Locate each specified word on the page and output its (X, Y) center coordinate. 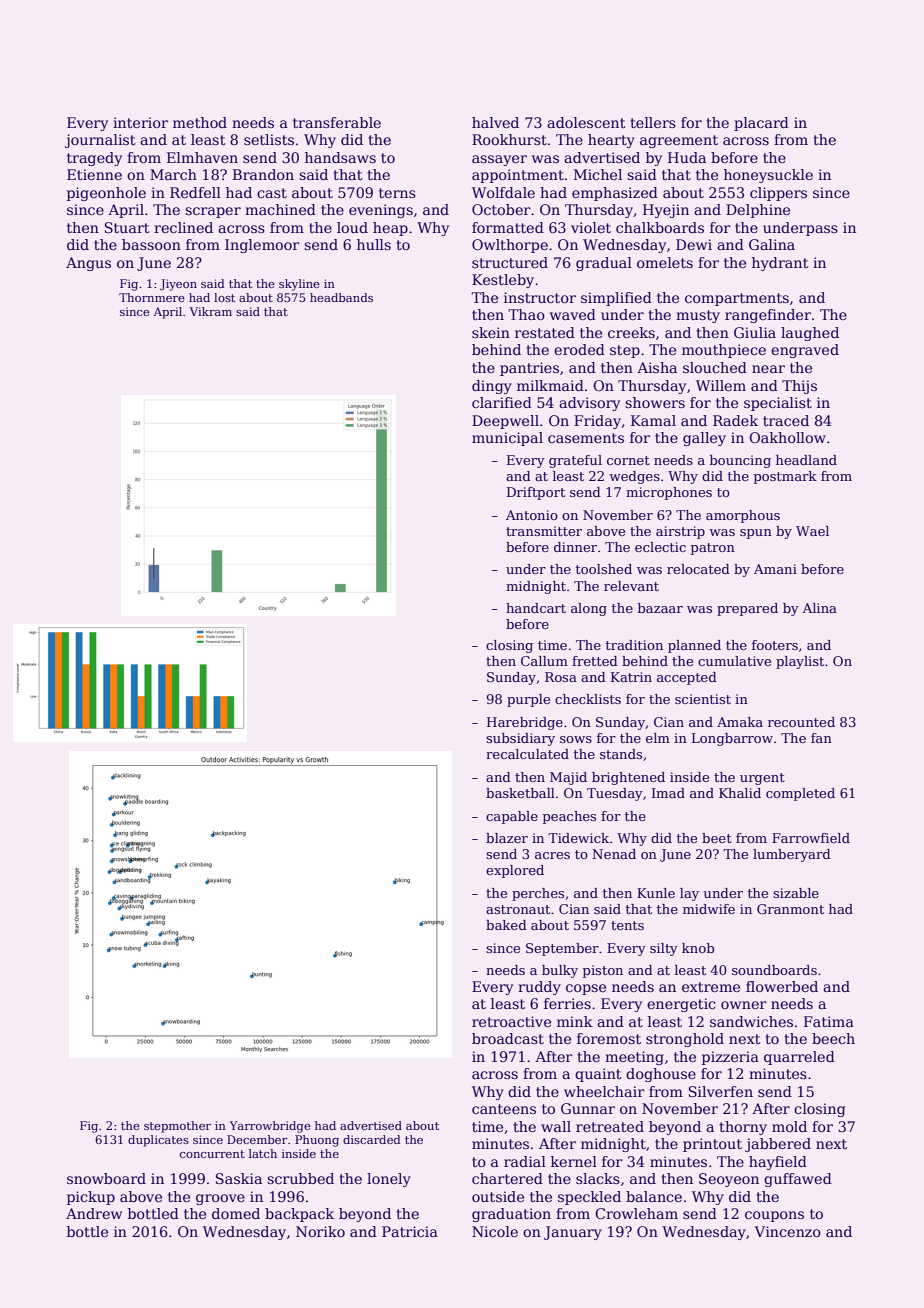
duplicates (158, 1141)
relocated (698, 569)
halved (495, 122)
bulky (560, 971)
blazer (507, 838)
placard (761, 124)
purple (528, 700)
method (200, 122)
